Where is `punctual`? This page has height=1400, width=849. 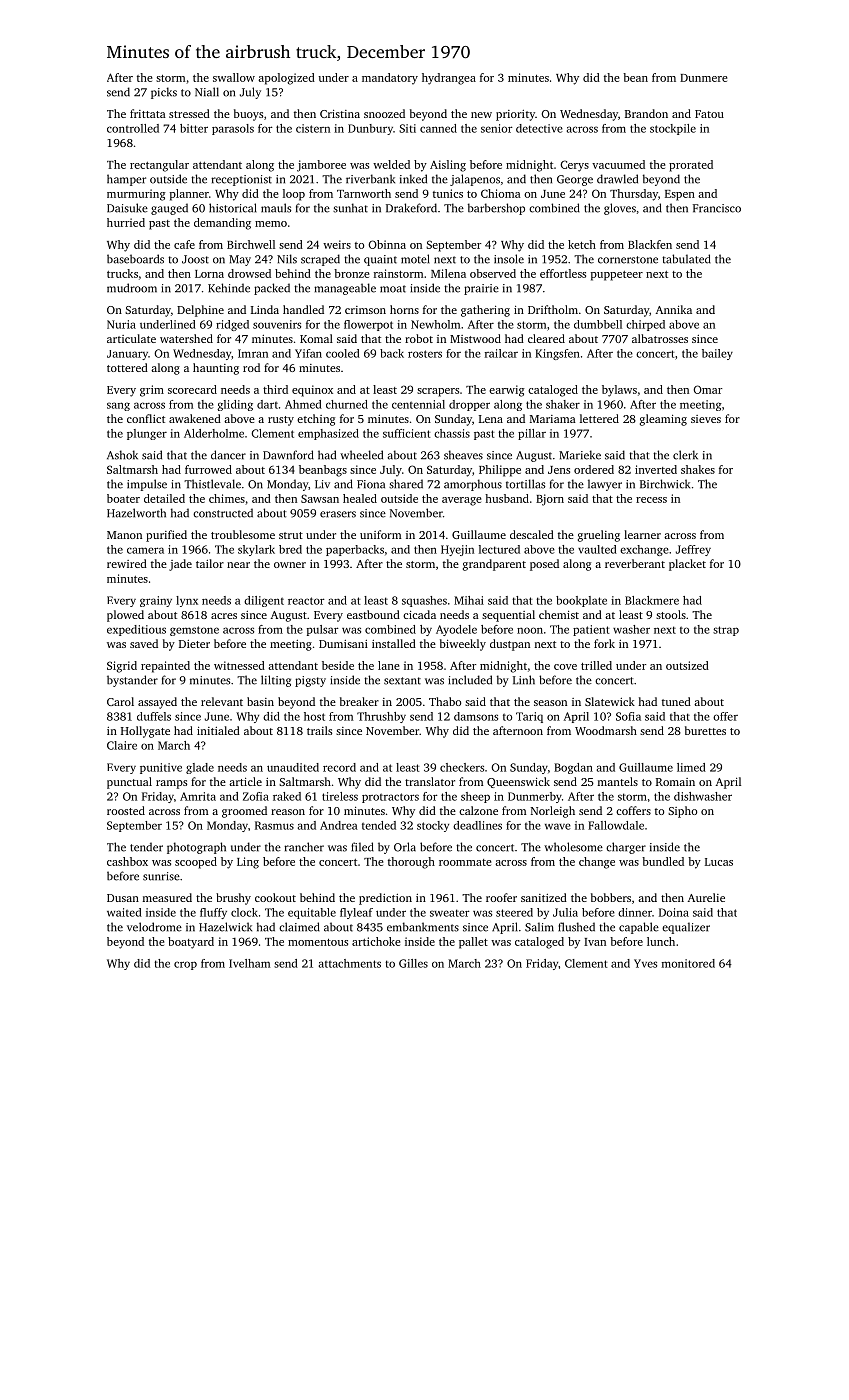 punctual is located at coordinates (129, 783).
